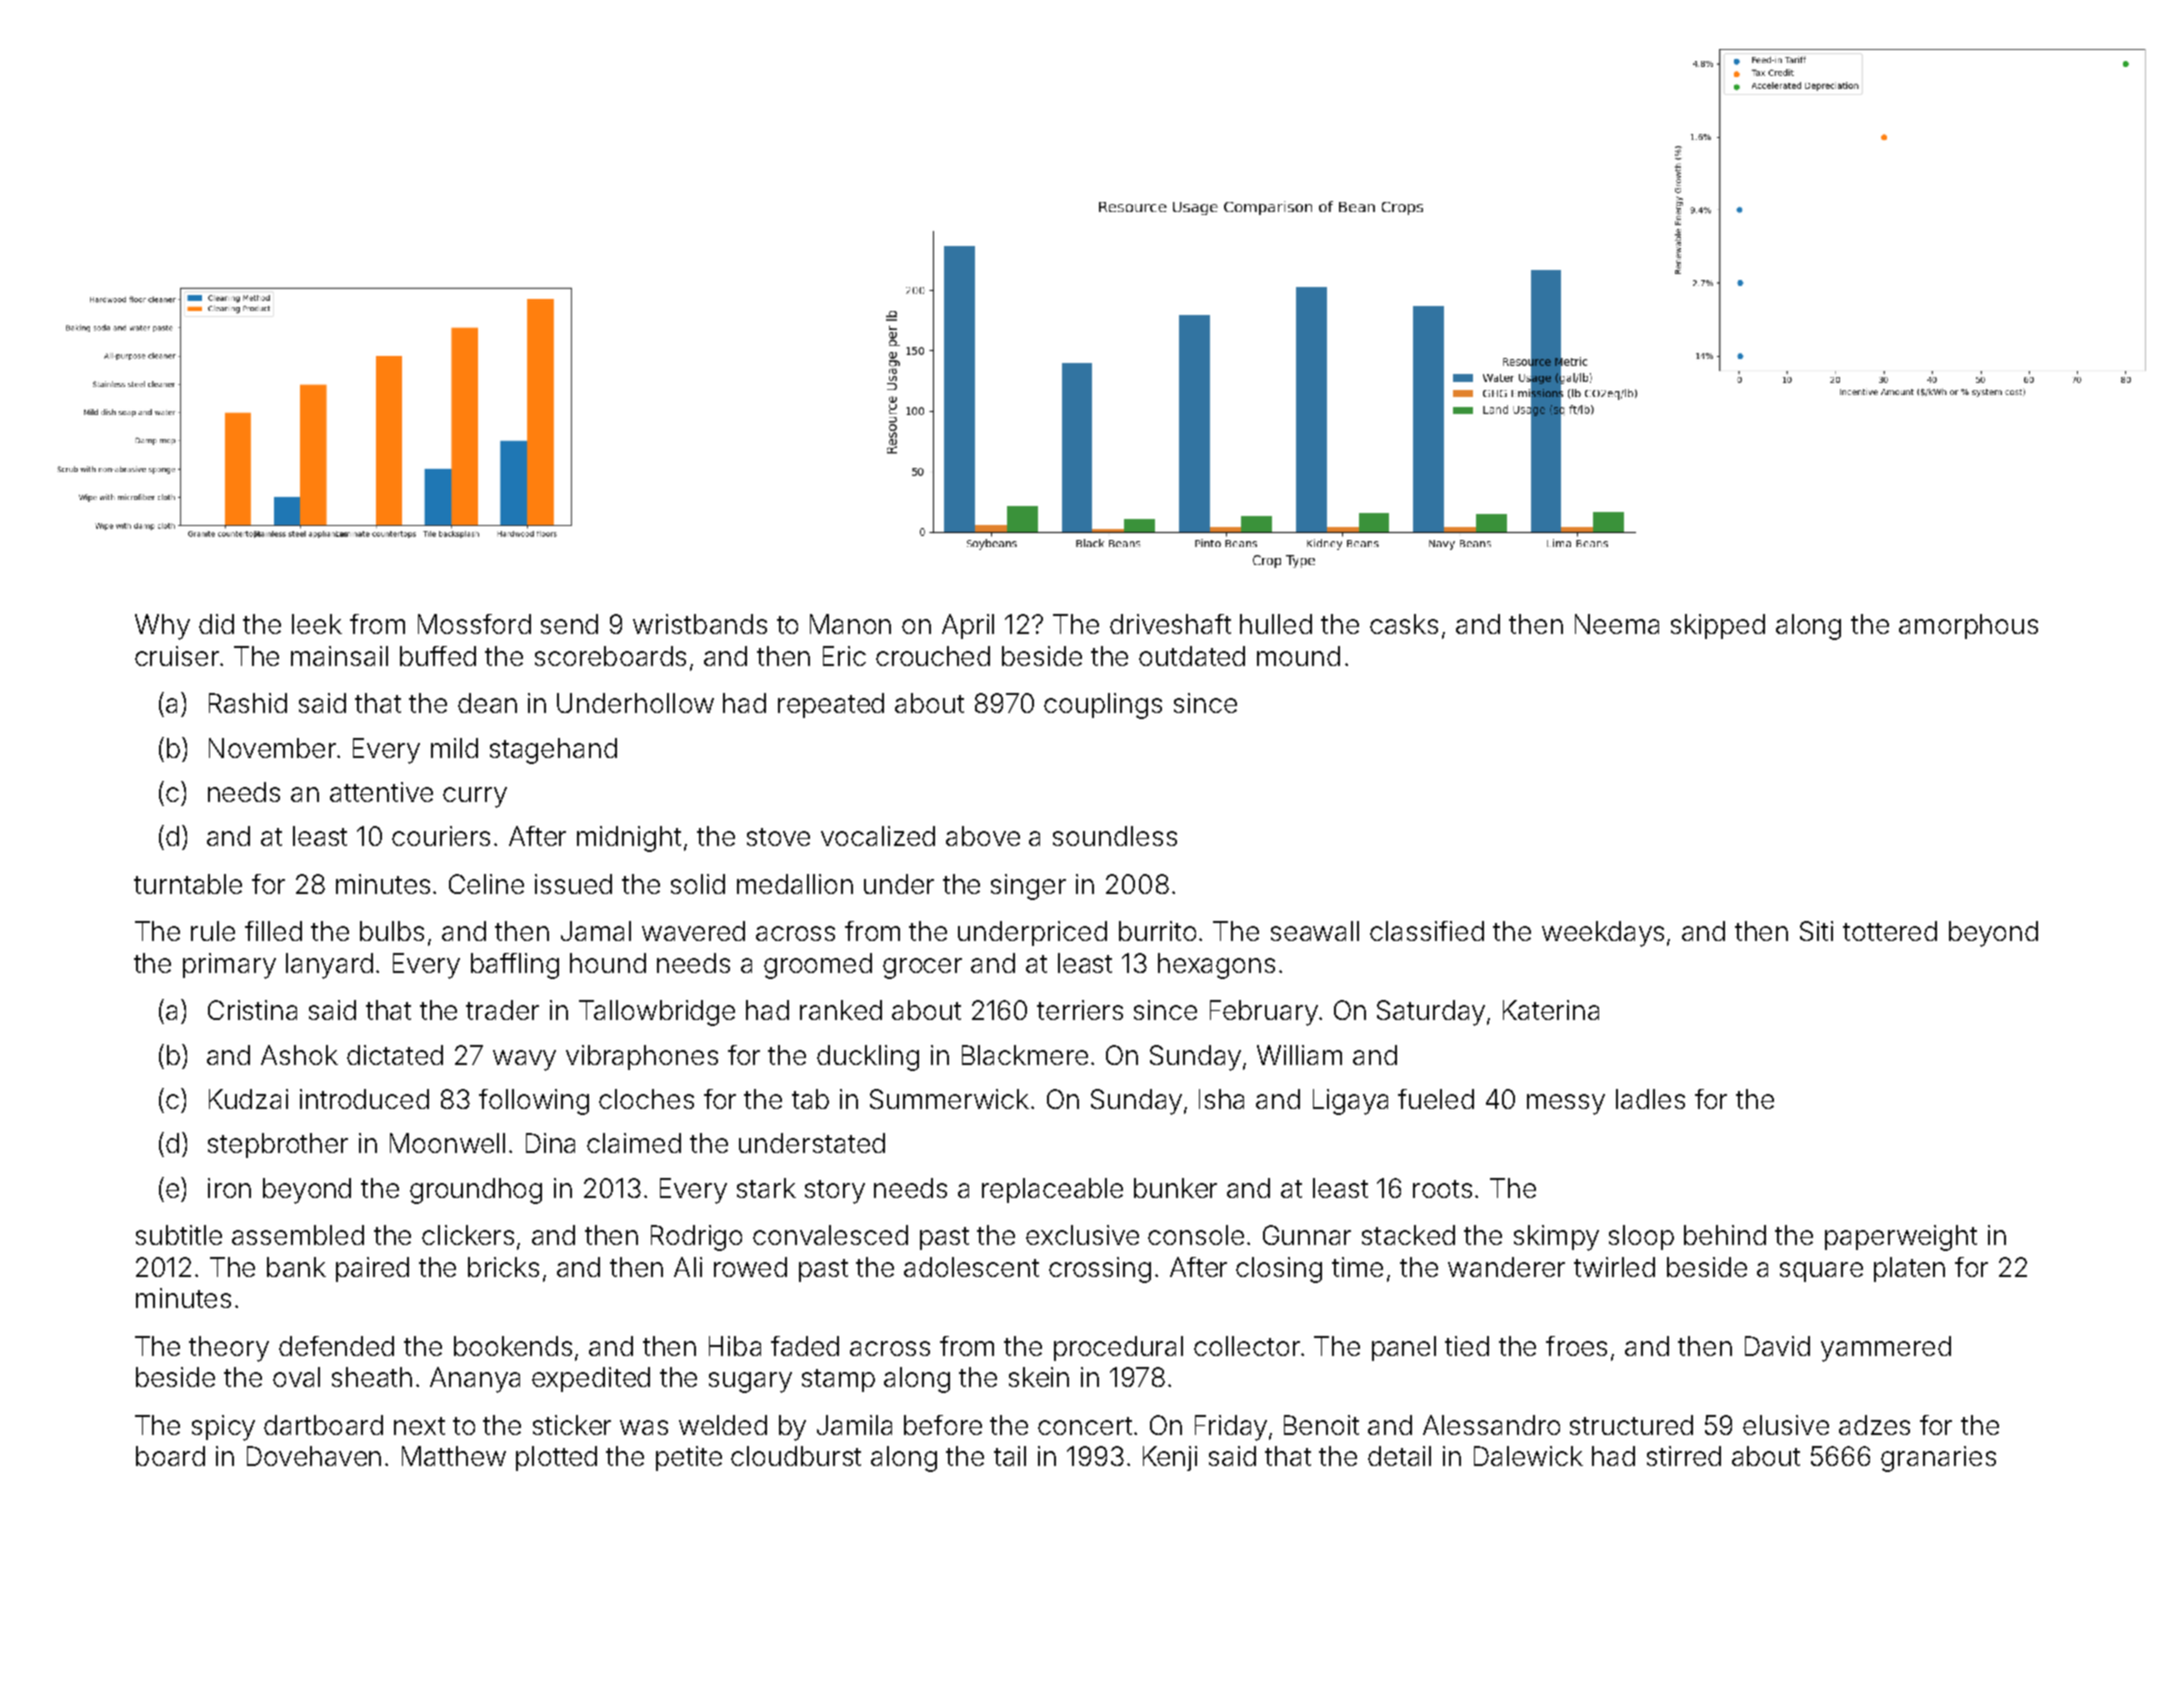  Describe the element at coordinates (1192, 656) in the screenshot. I see `outdated` at that location.
